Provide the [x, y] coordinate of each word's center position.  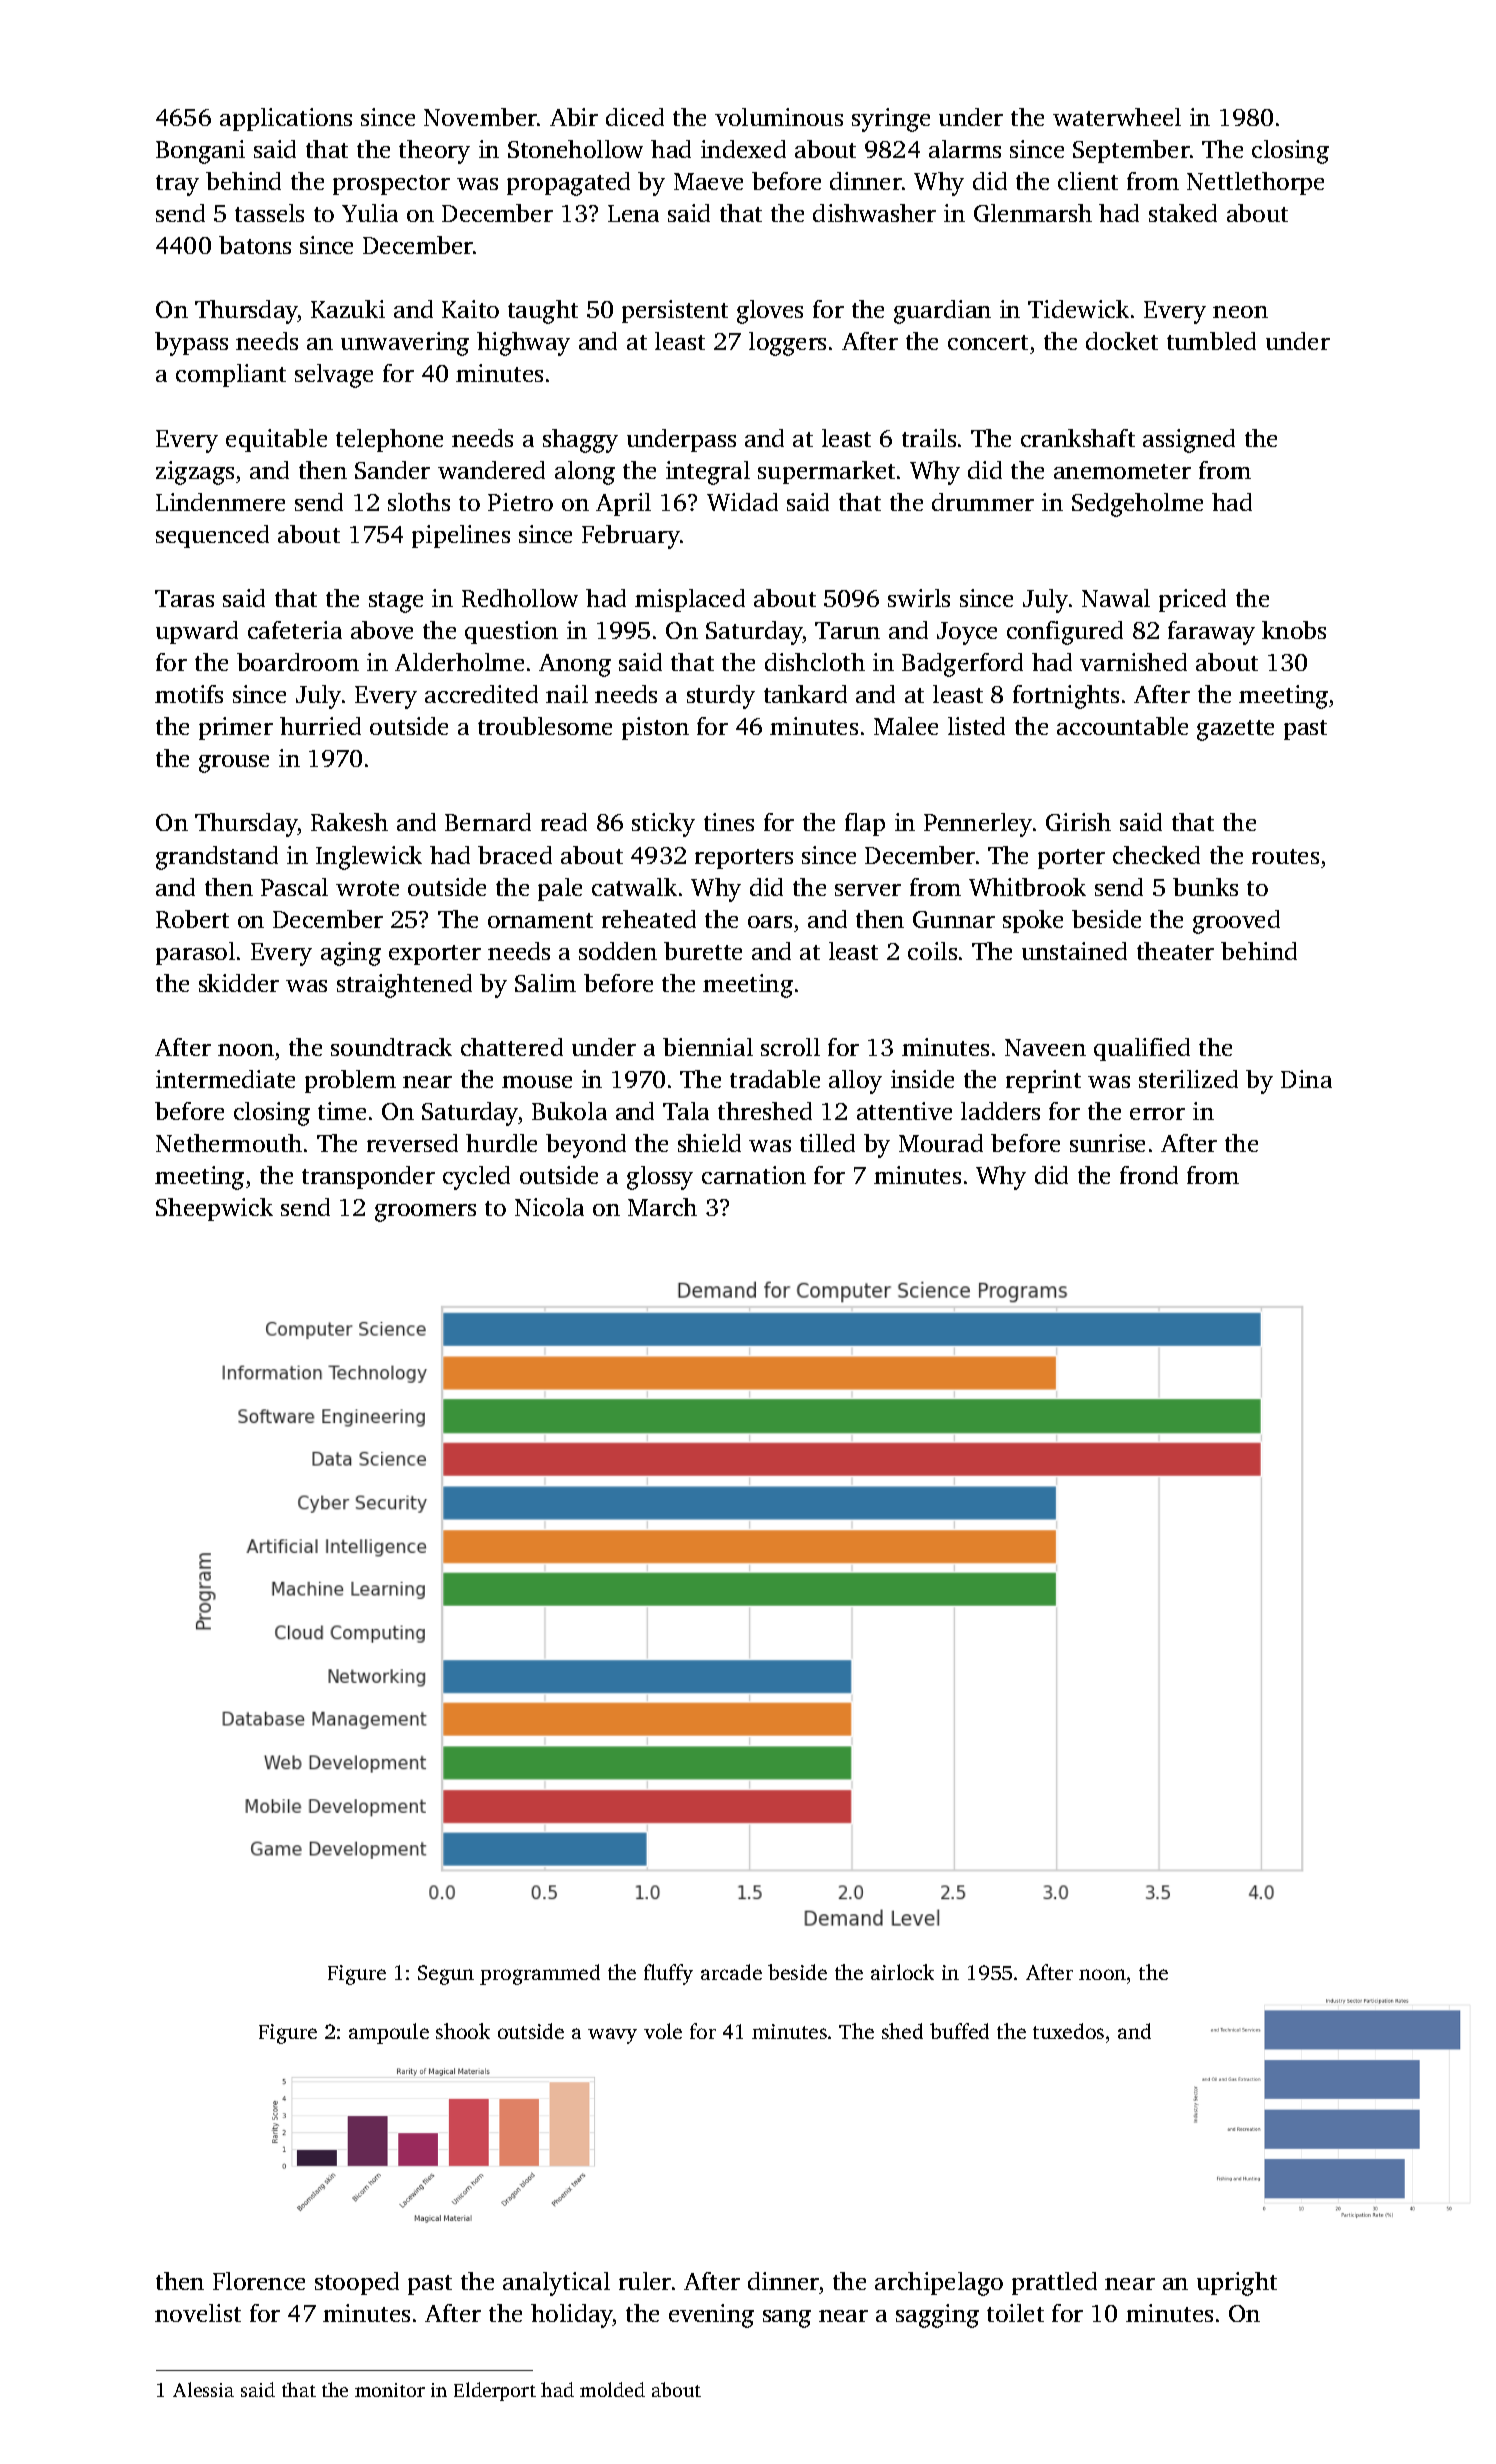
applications [286, 119]
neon [1240, 312]
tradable [775, 1079]
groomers [425, 1213]
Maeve [708, 181]
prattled [1054, 2283]
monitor [390, 2390]
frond [1149, 1175]
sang [787, 2319]
